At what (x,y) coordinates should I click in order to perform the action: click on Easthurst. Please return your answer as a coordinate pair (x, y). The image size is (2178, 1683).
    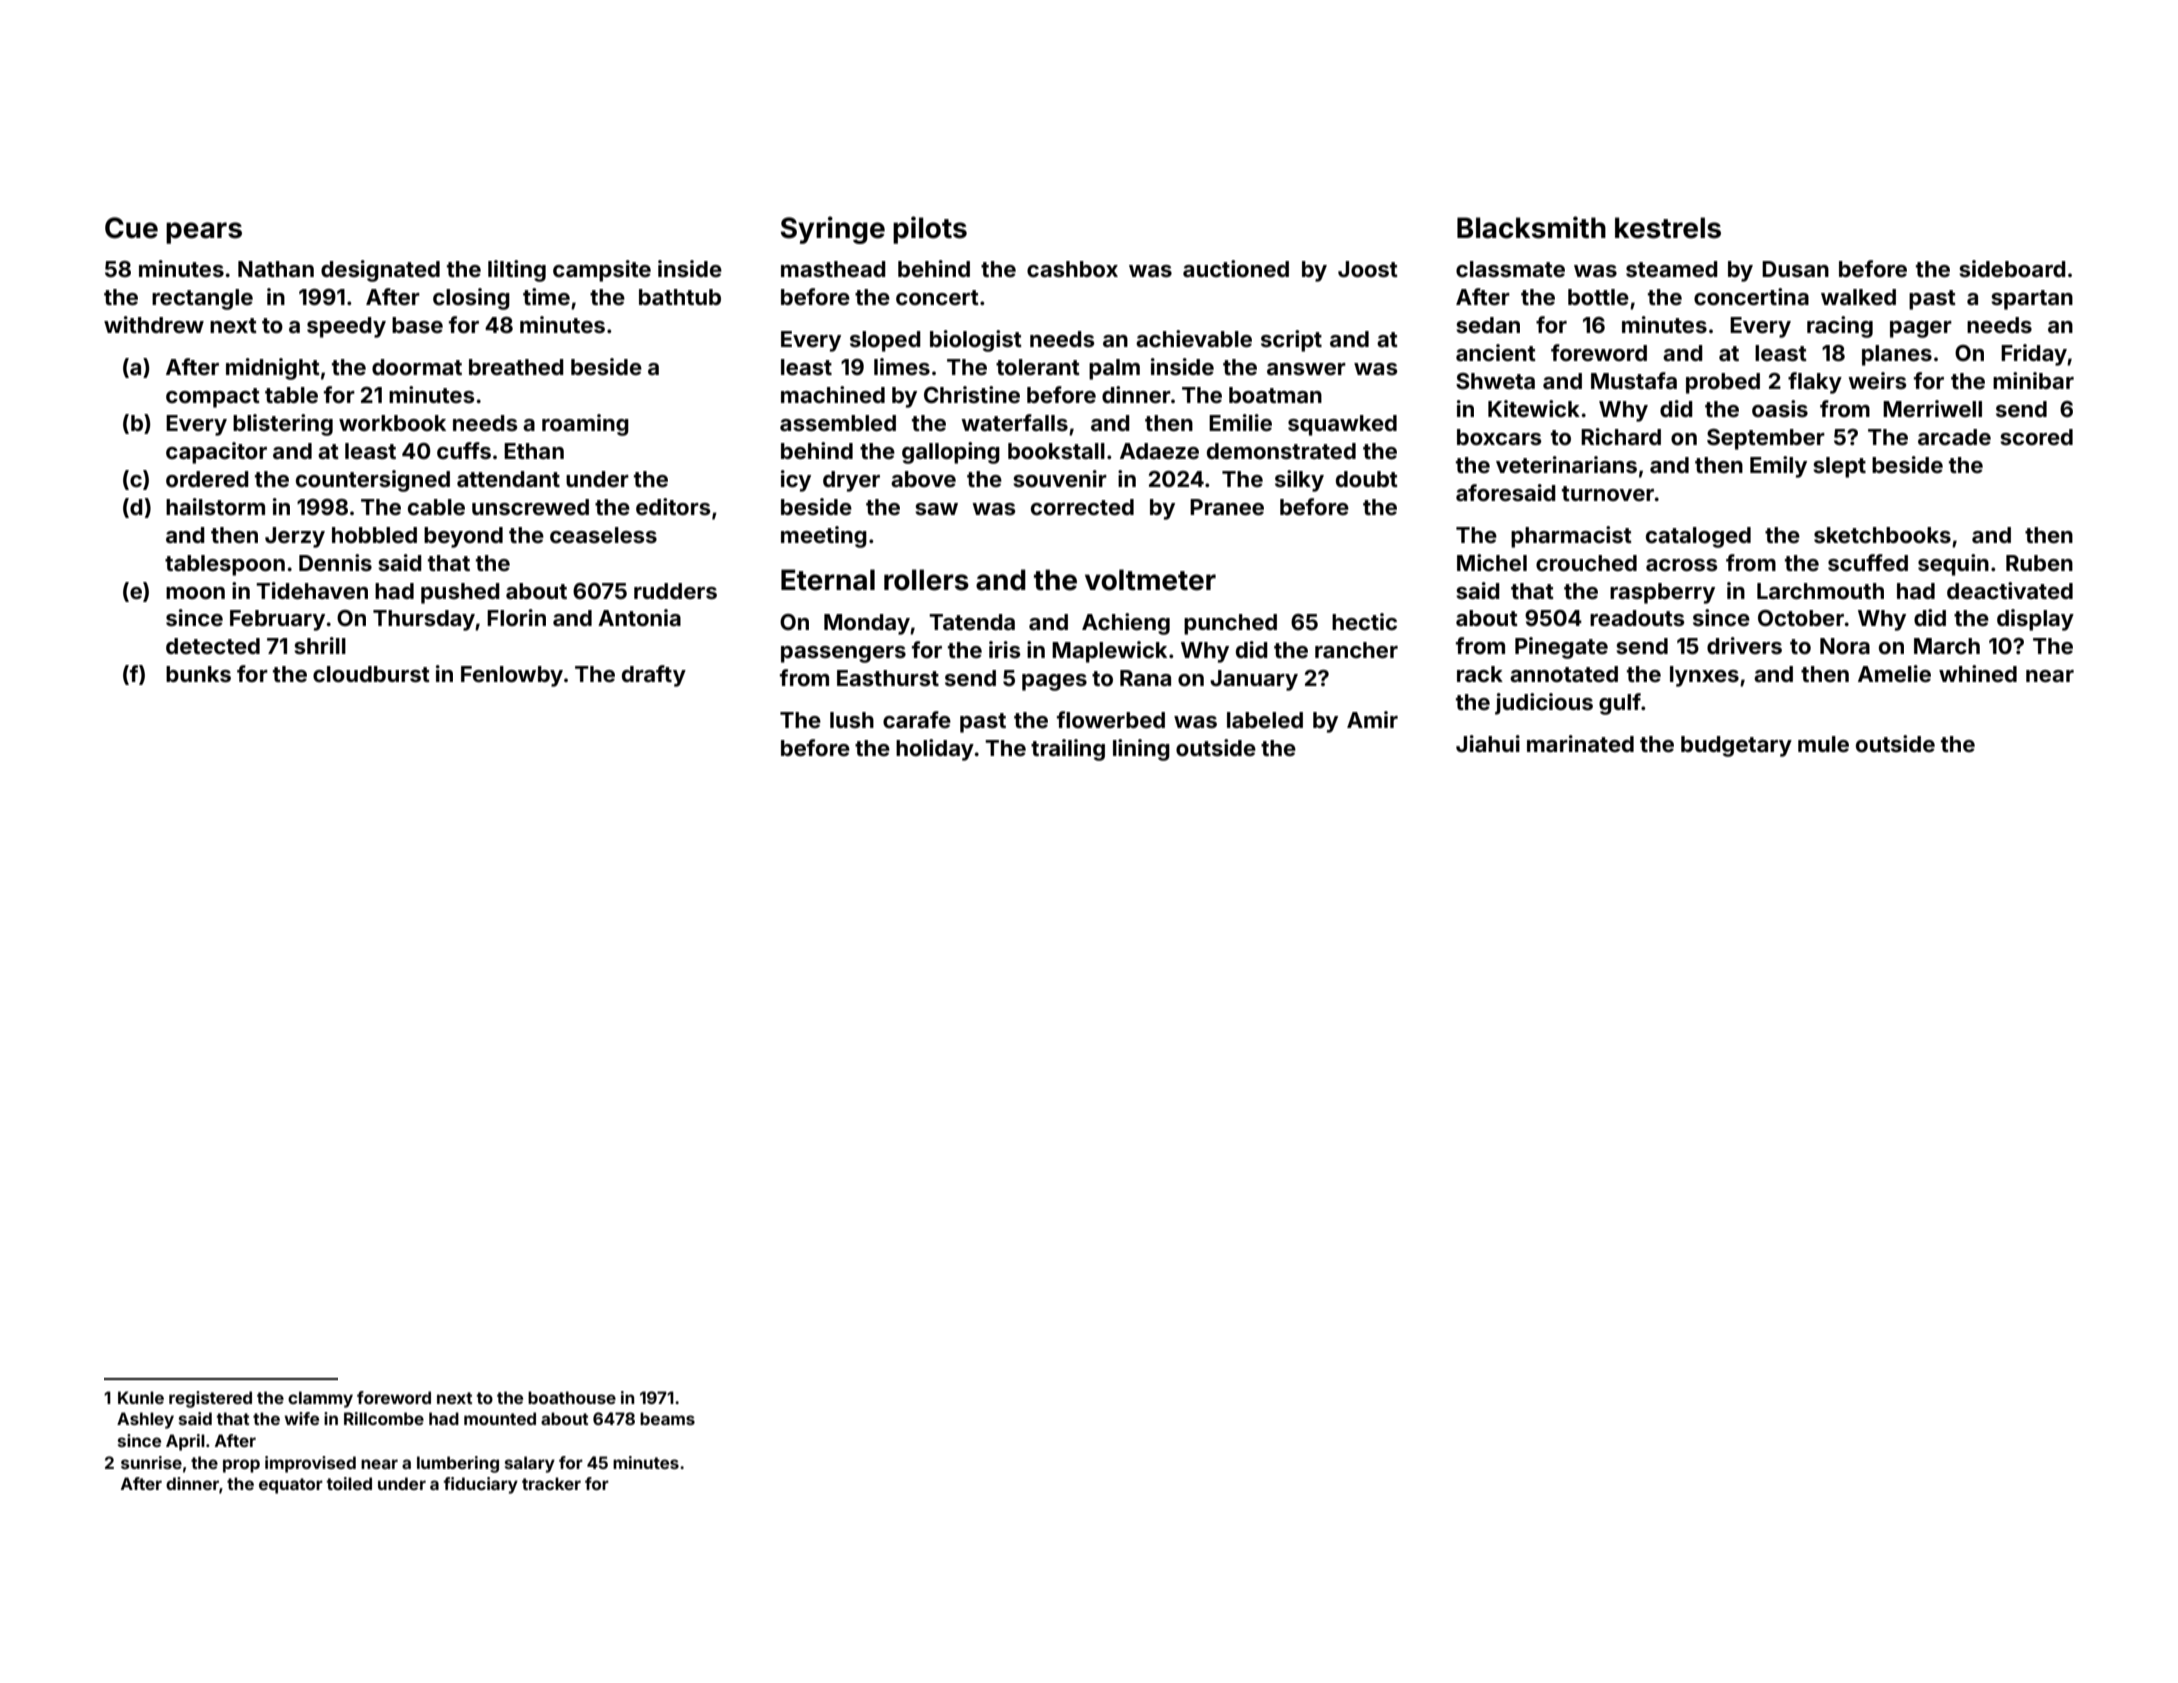
    Looking at the image, I should click on (888, 678).
